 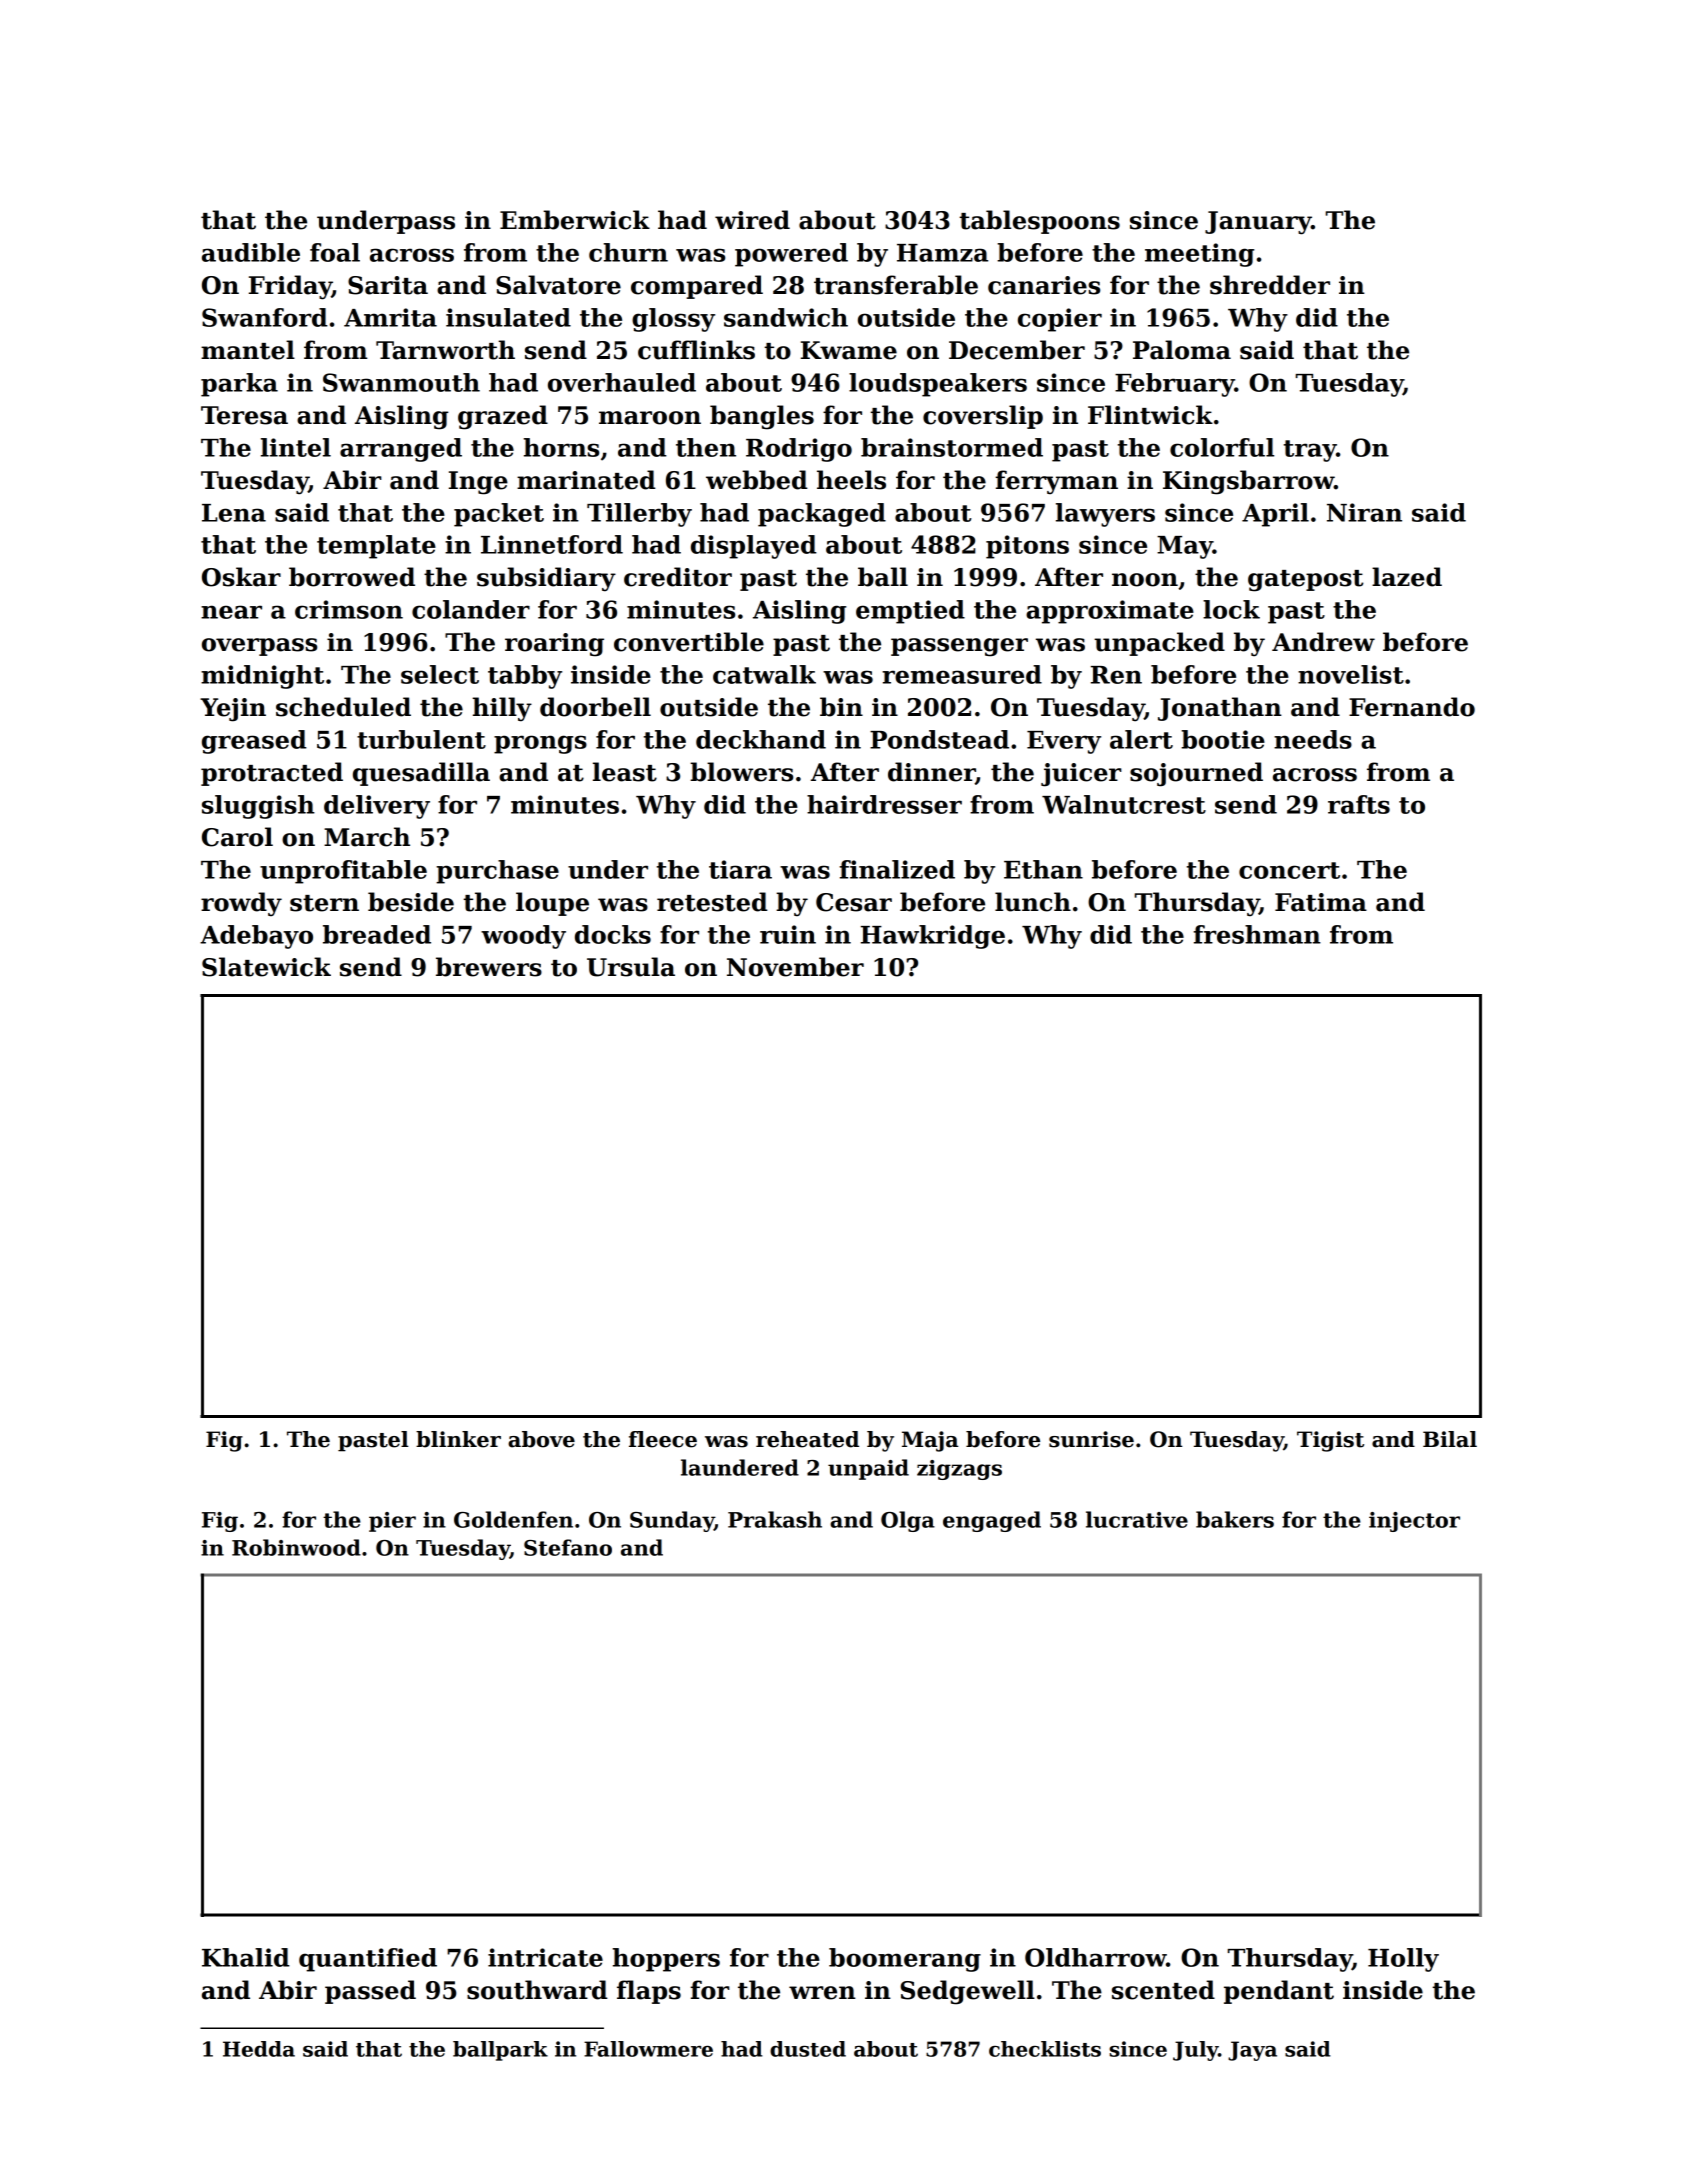 What do you see at coordinates (1231, 609) in the screenshot?
I see `lock` at bounding box center [1231, 609].
